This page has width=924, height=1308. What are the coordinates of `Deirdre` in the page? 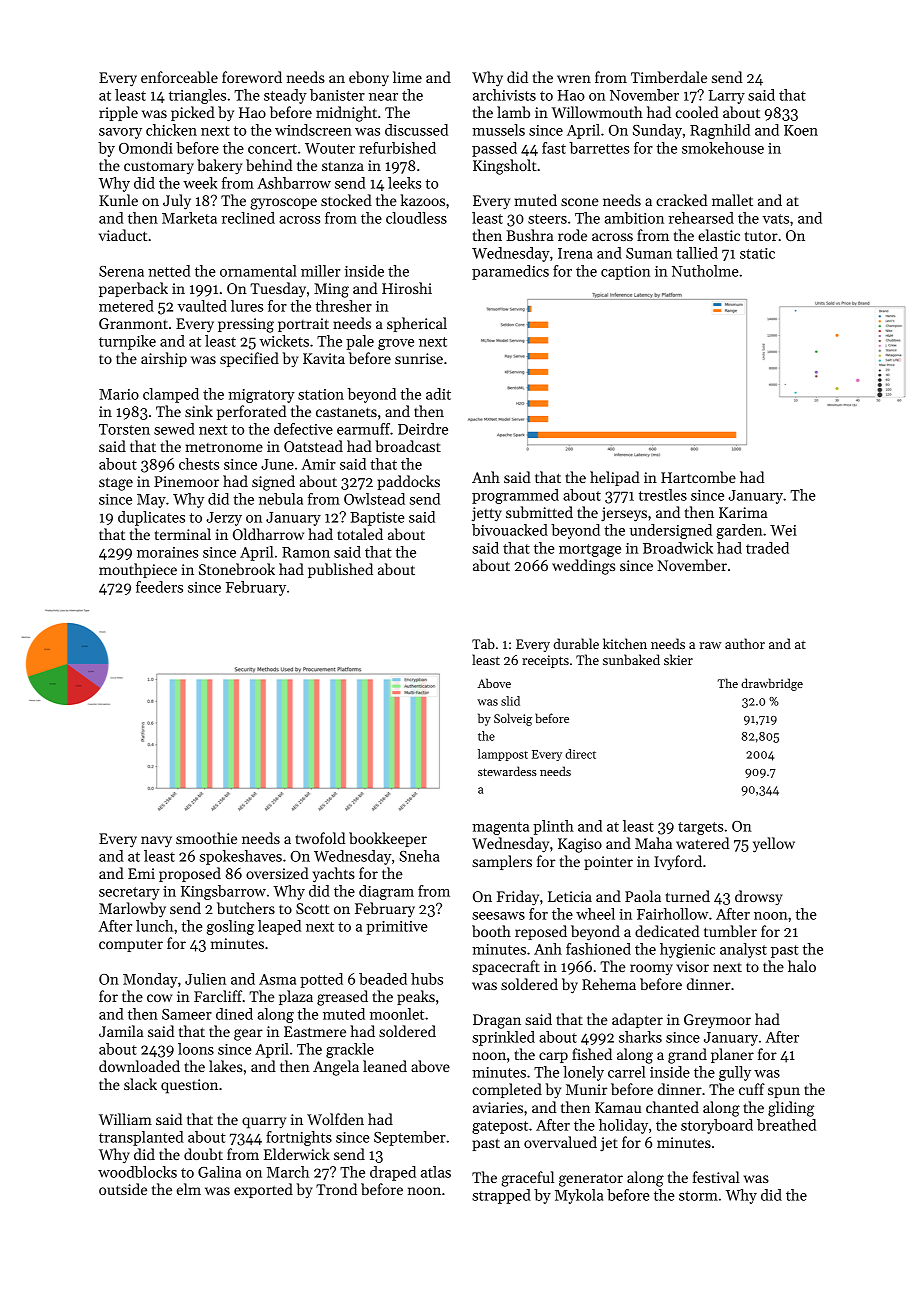 It's located at (423, 429).
